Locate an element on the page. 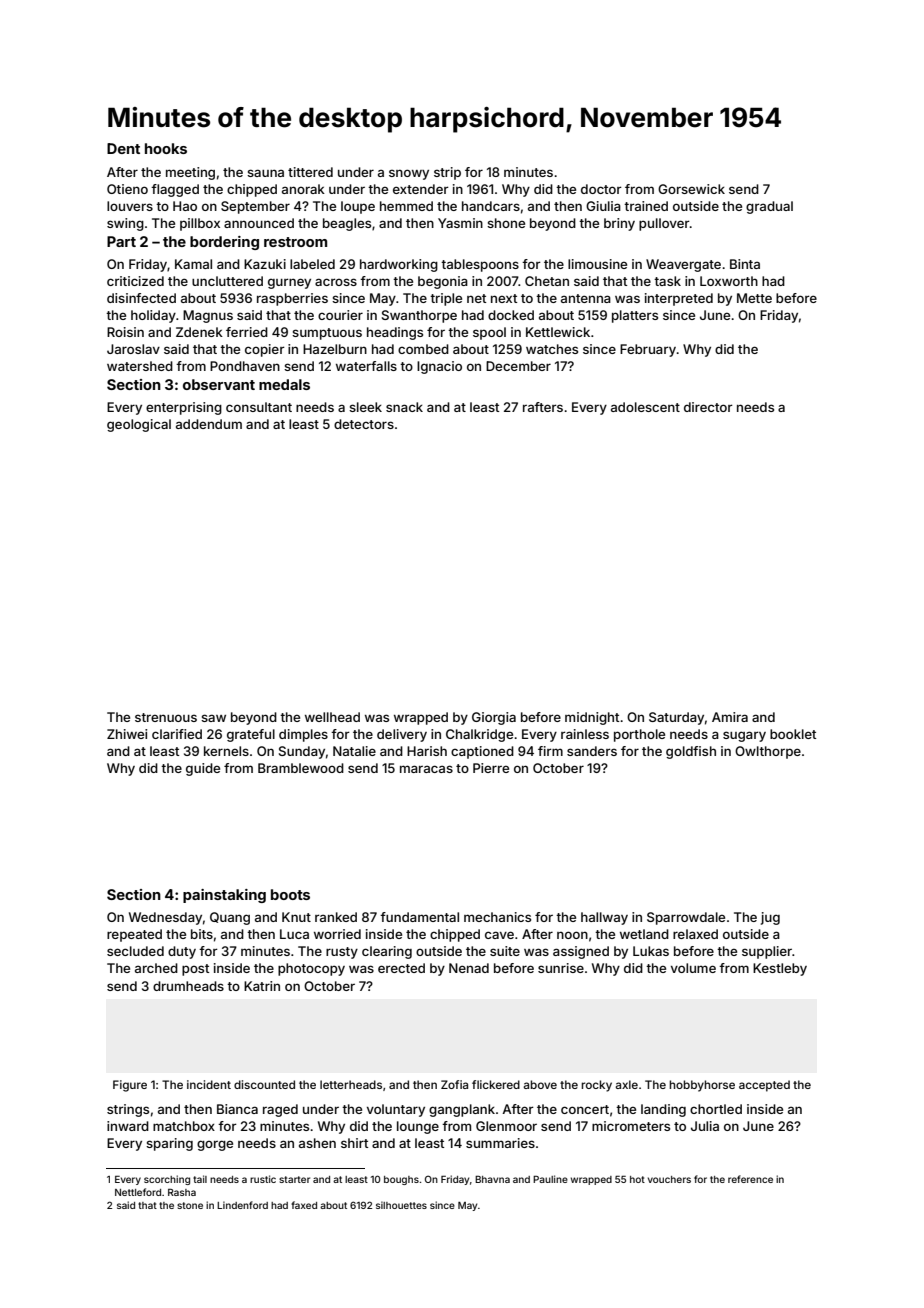 Image resolution: width=924 pixels, height=1308 pixels. director is located at coordinates (708, 407).
